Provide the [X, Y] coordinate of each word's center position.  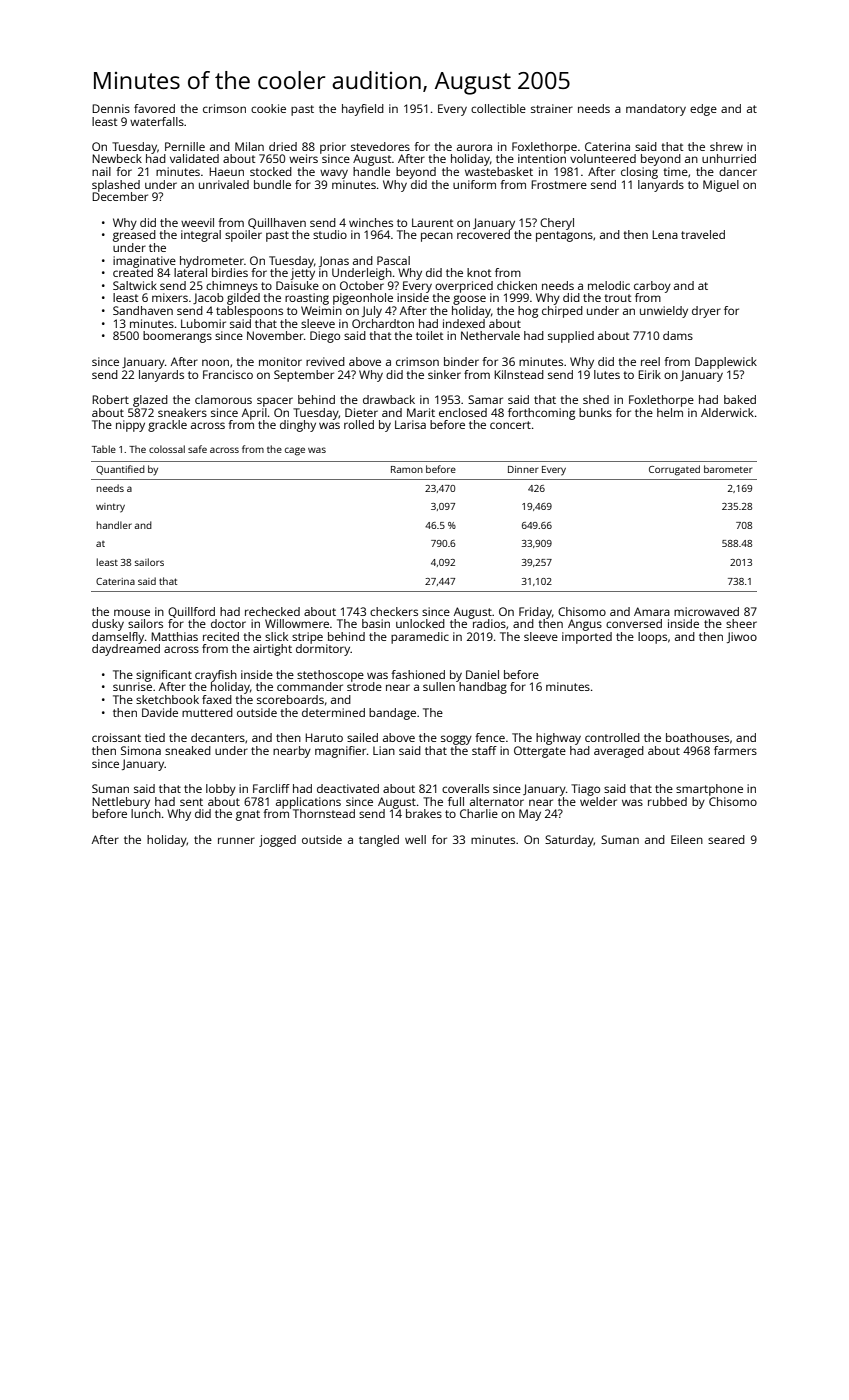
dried [283, 146]
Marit [421, 412]
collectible [498, 108]
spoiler [243, 236]
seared [726, 839]
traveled [703, 234]
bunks [595, 412]
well [415, 839]
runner [236, 840]
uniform [474, 184]
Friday [535, 613]
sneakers [182, 412]
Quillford [191, 612]
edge [703, 110]
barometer [728, 469]
